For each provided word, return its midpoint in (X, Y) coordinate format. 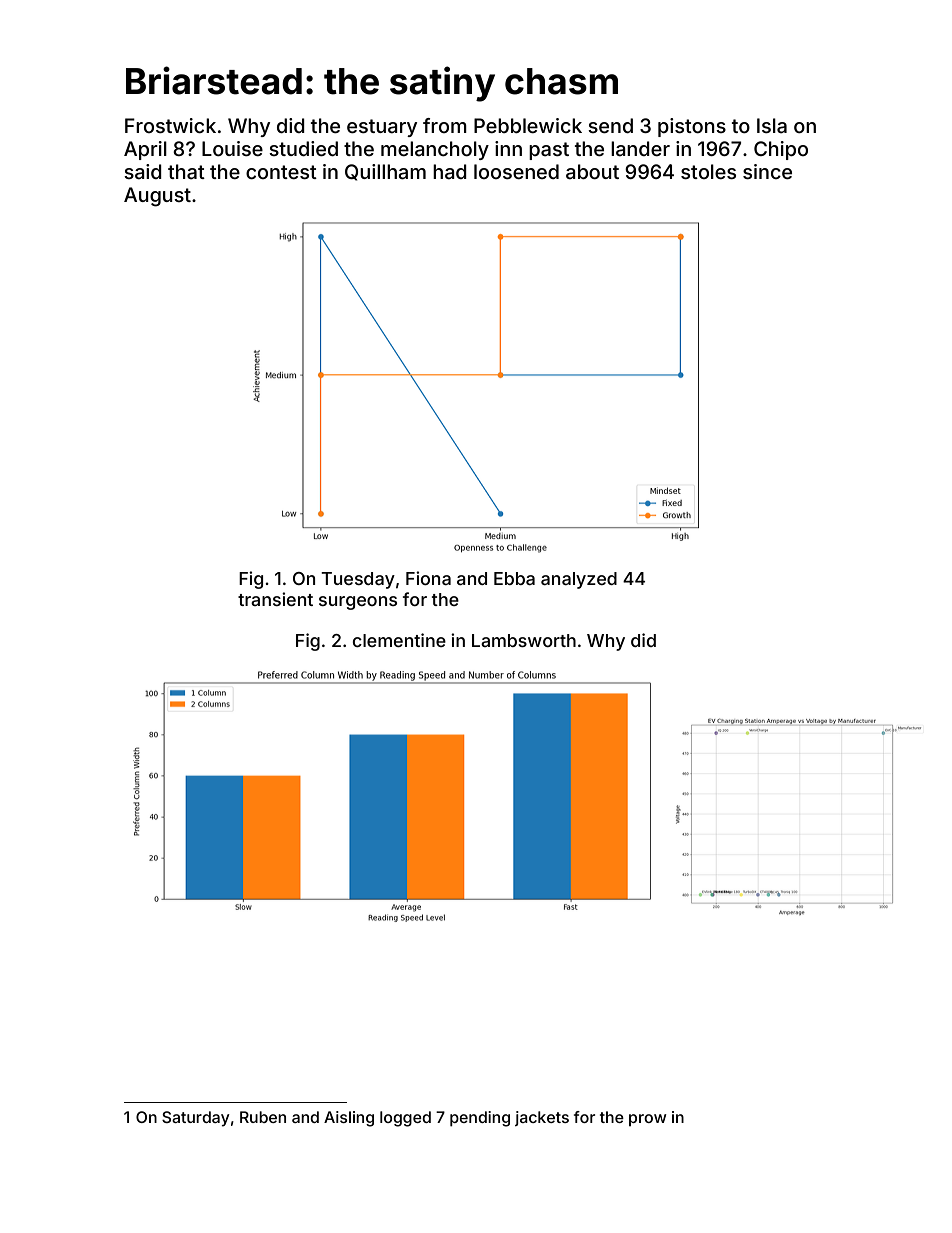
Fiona (428, 578)
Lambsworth (524, 640)
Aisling (349, 1119)
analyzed (579, 580)
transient (275, 599)
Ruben (263, 1117)
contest (281, 172)
